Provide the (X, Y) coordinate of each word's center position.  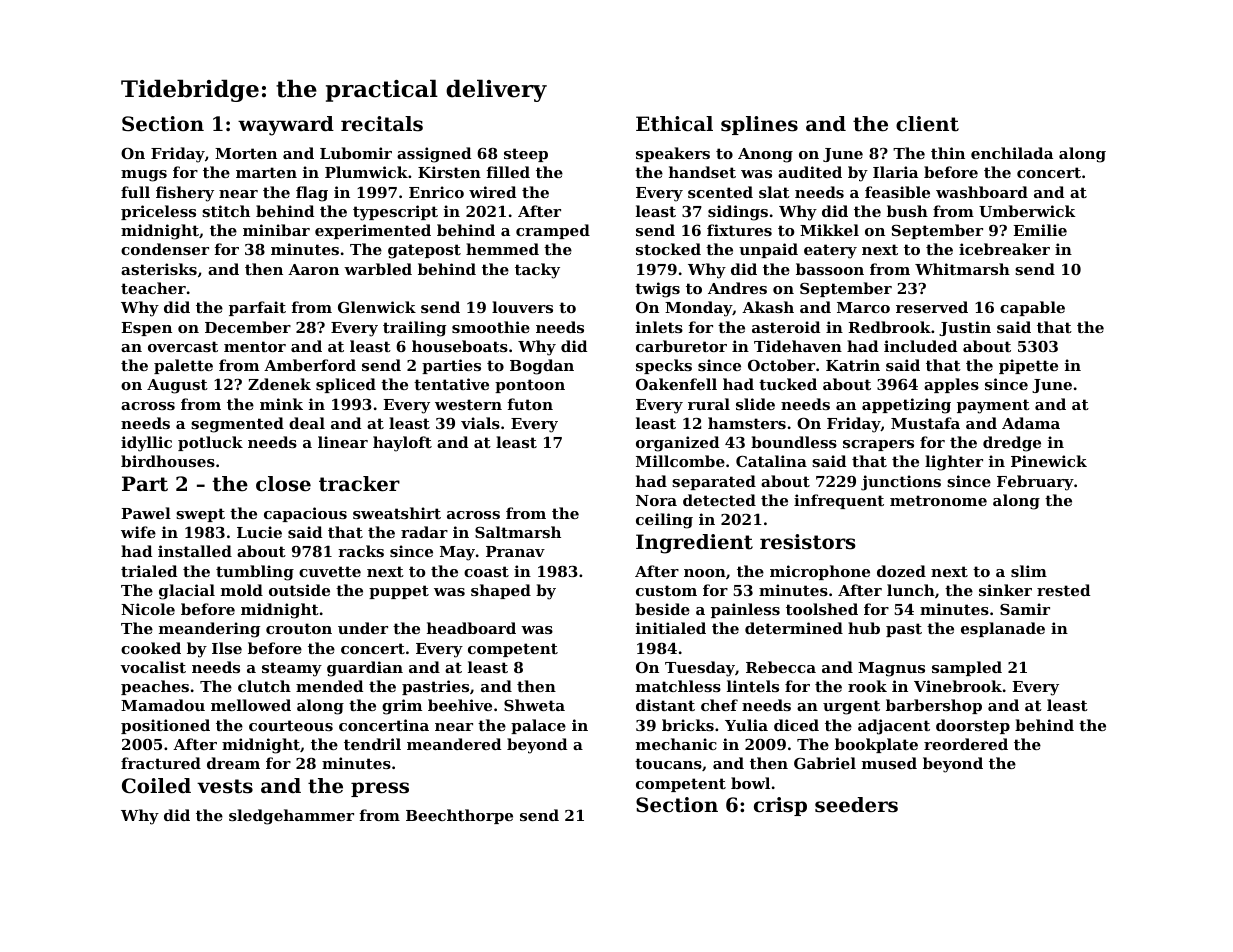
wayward (286, 126)
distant (665, 705)
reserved (932, 307)
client (927, 124)
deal (307, 423)
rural (709, 404)
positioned (165, 726)
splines (759, 125)
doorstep (973, 726)
